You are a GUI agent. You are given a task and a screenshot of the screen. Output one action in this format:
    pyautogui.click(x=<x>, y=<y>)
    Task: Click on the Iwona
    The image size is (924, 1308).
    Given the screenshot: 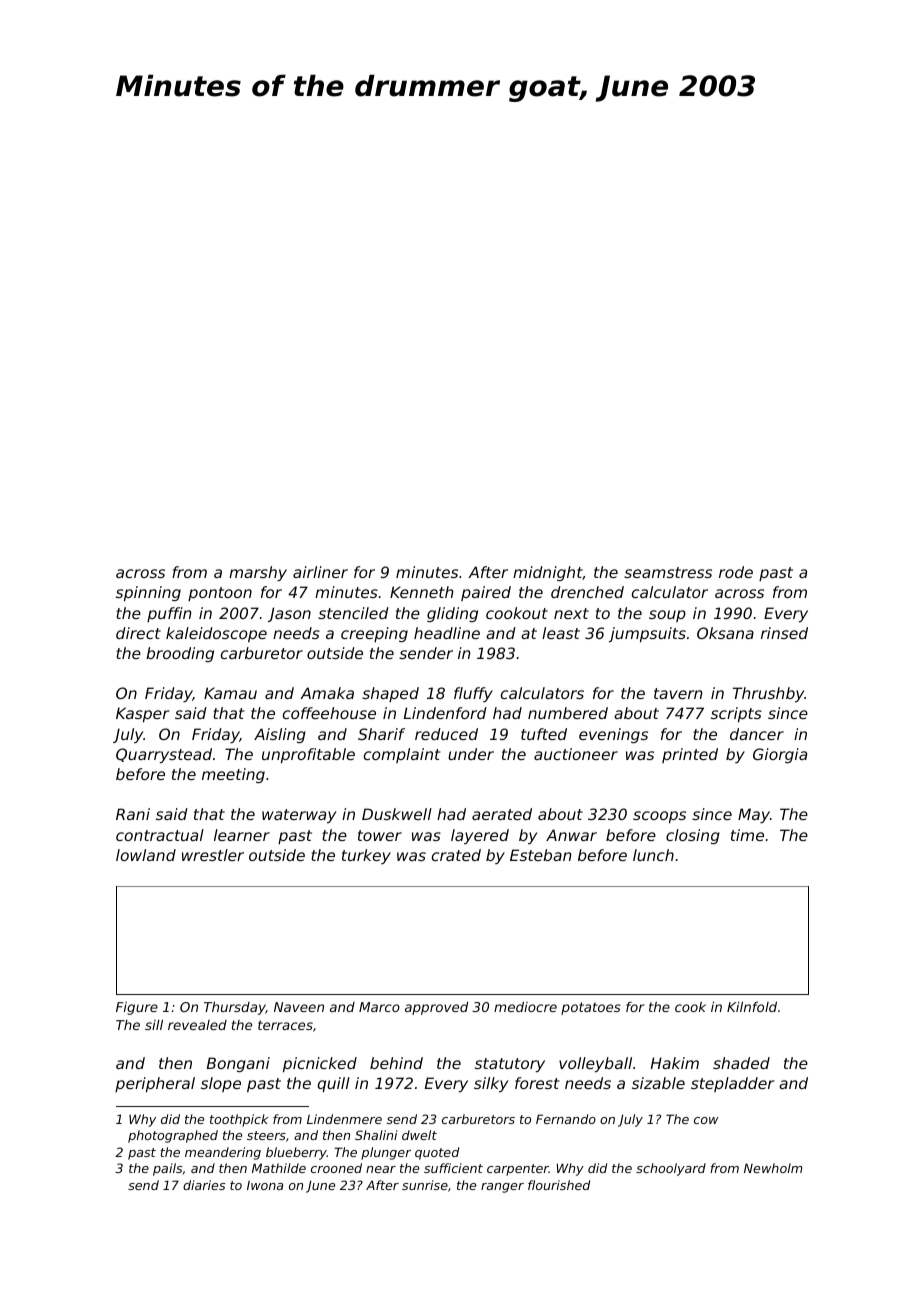 What is the action you would take?
    pyautogui.click(x=265, y=1185)
